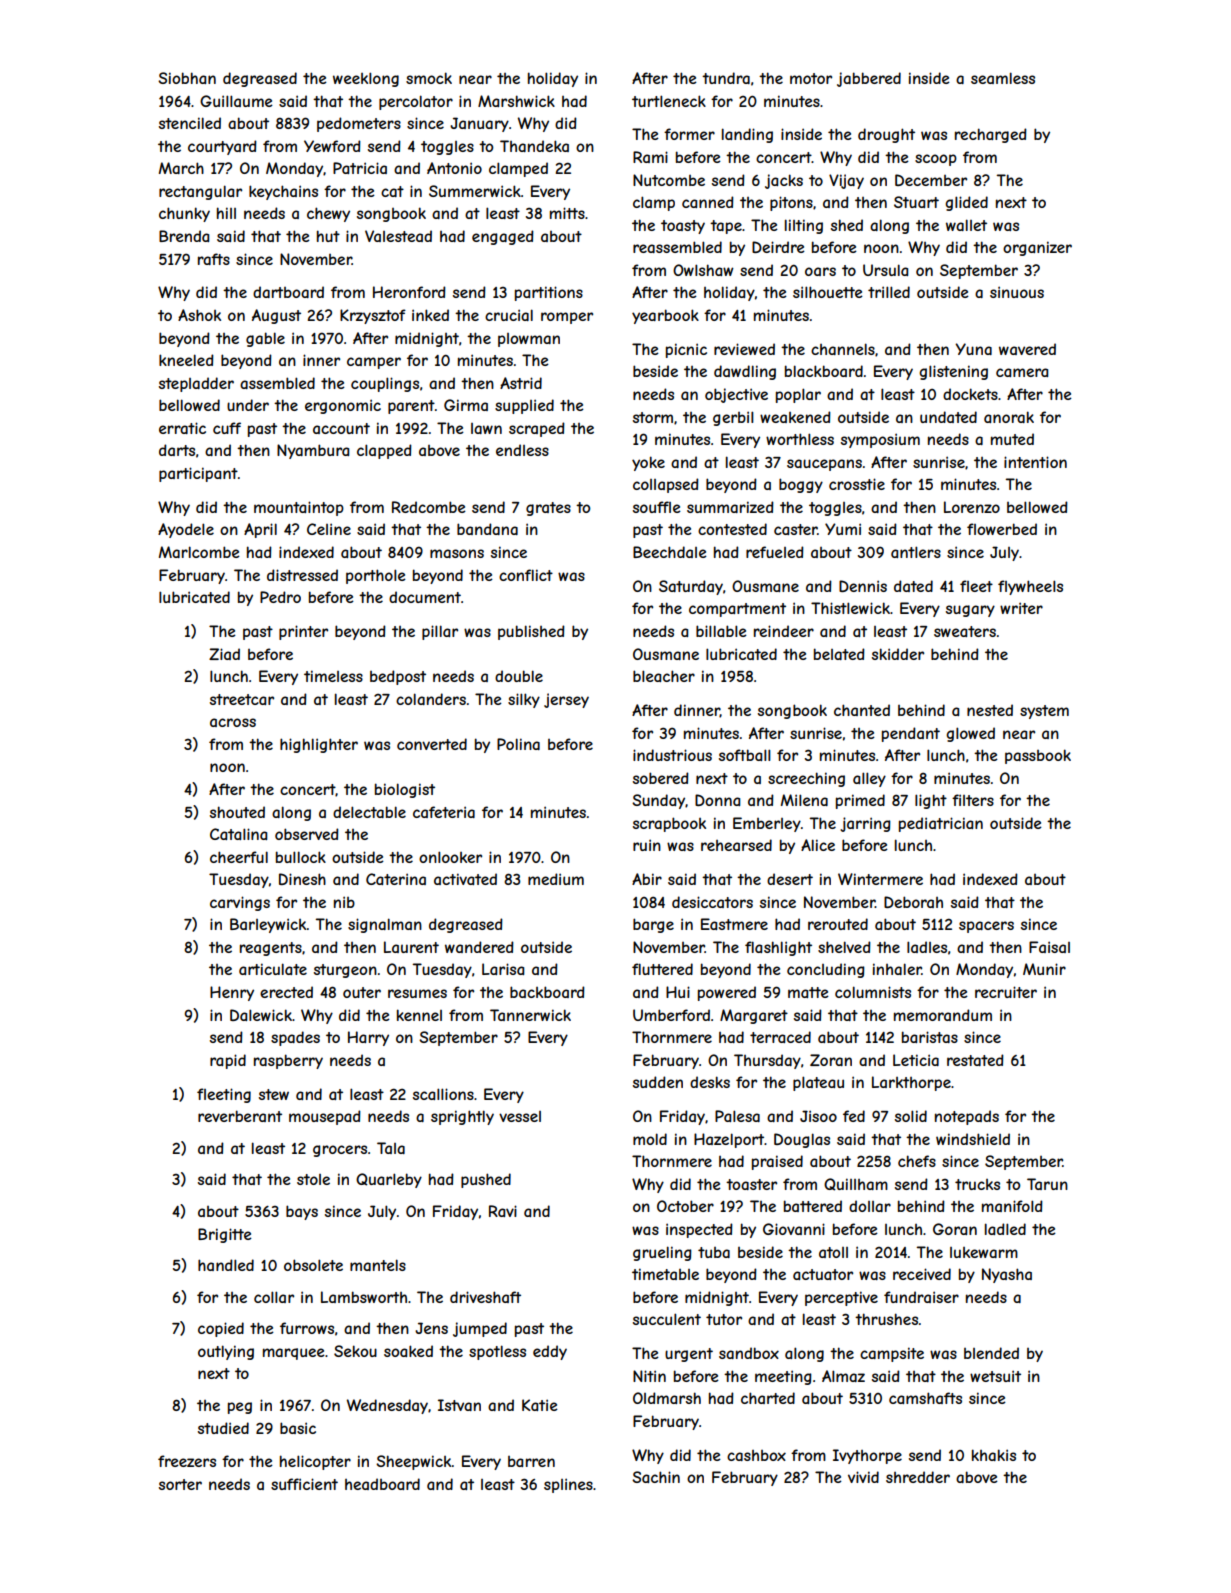  What do you see at coordinates (689, 1355) in the screenshot?
I see `urgent` at bounding box center [689, 1355].
